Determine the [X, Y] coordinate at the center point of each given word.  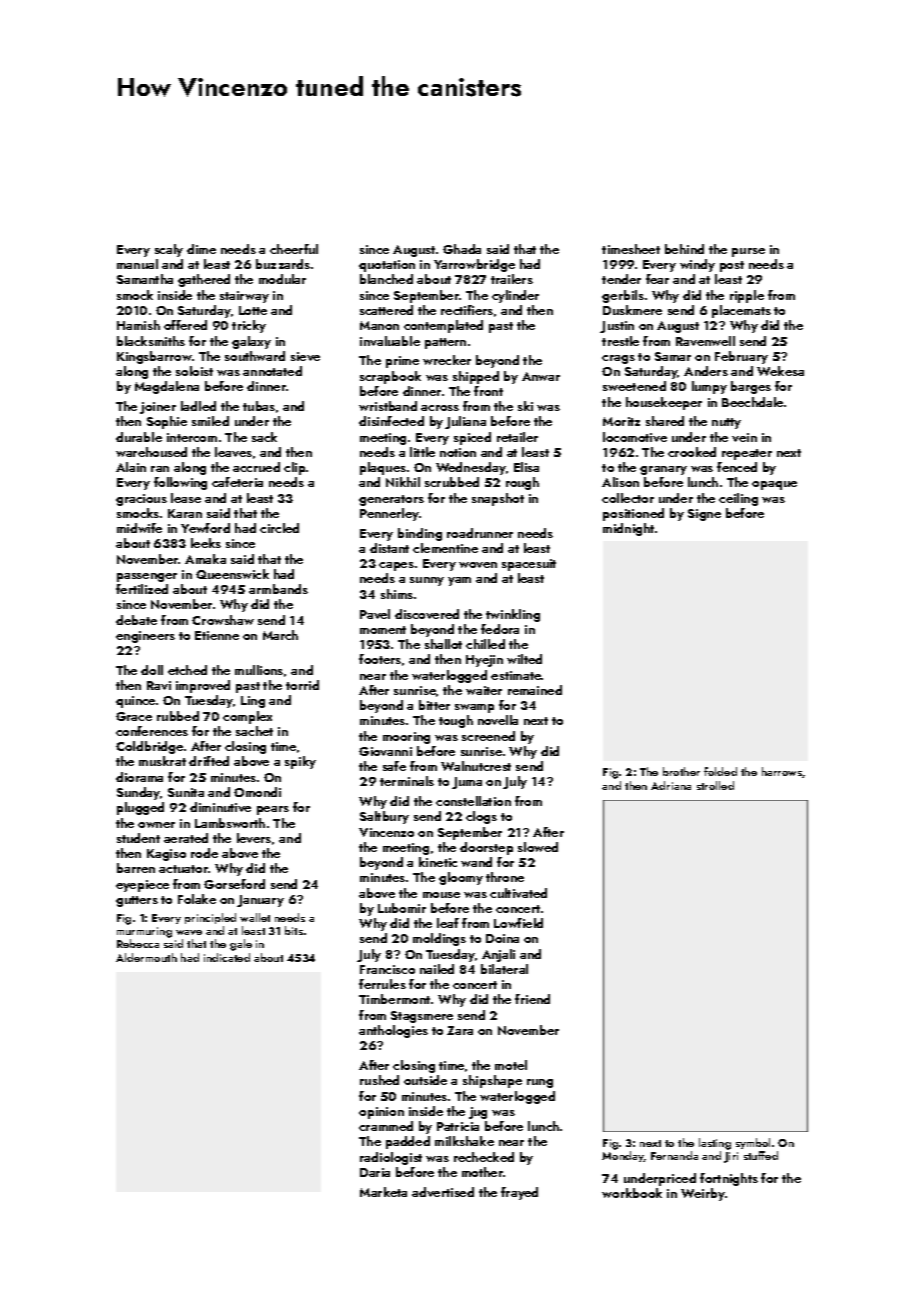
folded [720, 771]
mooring [406, 738]
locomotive [635, 437]
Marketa [383, 1192]
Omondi [257, 792]
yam [459, 581]
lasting [715, 1144]
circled [279, 528]
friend [532, 999]
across [440, 408]
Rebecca [138, 943]
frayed [519, 1193]
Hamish [138, 325]
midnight [628, 529]
